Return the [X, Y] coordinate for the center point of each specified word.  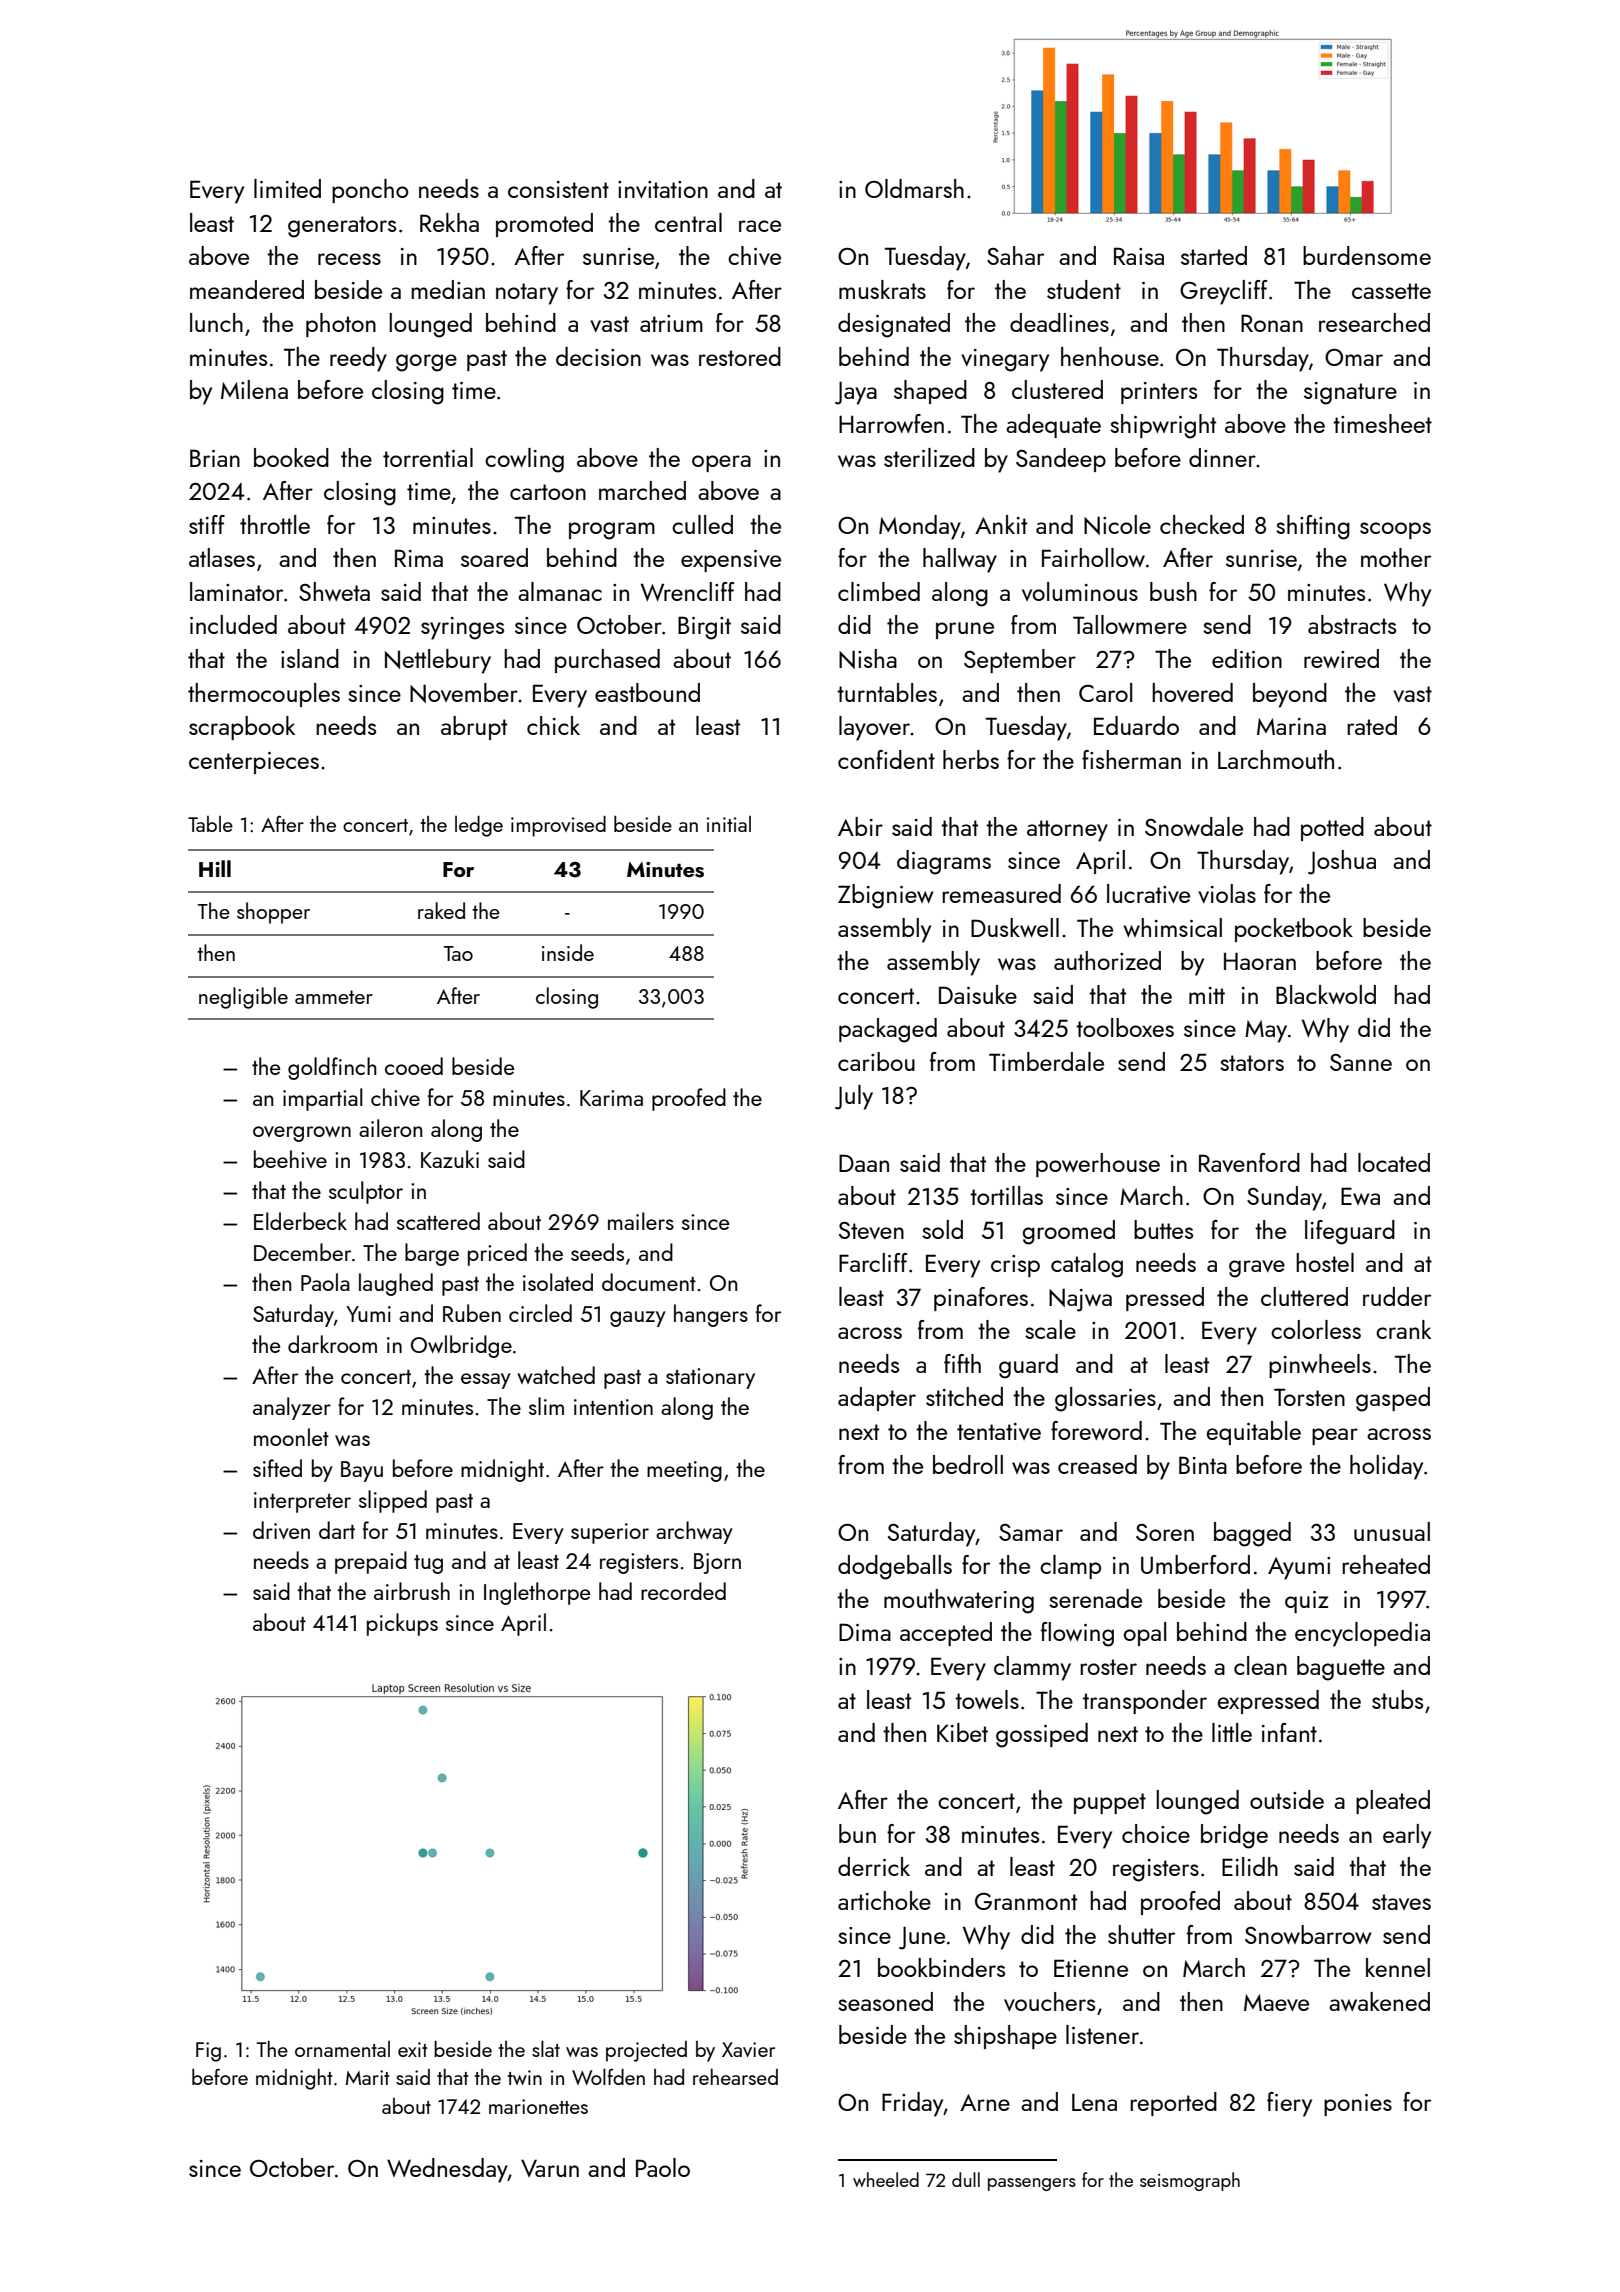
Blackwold [1326, 994]
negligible [243, 998]
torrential [428, 457]
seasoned [885, 2001]
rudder [1397, 1296]
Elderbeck [300, 1221]
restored [740, 356]
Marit [368, 2077]
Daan [864, 1163]
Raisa [1139, 256]
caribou [876, 1061]
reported [1173, 2104]
